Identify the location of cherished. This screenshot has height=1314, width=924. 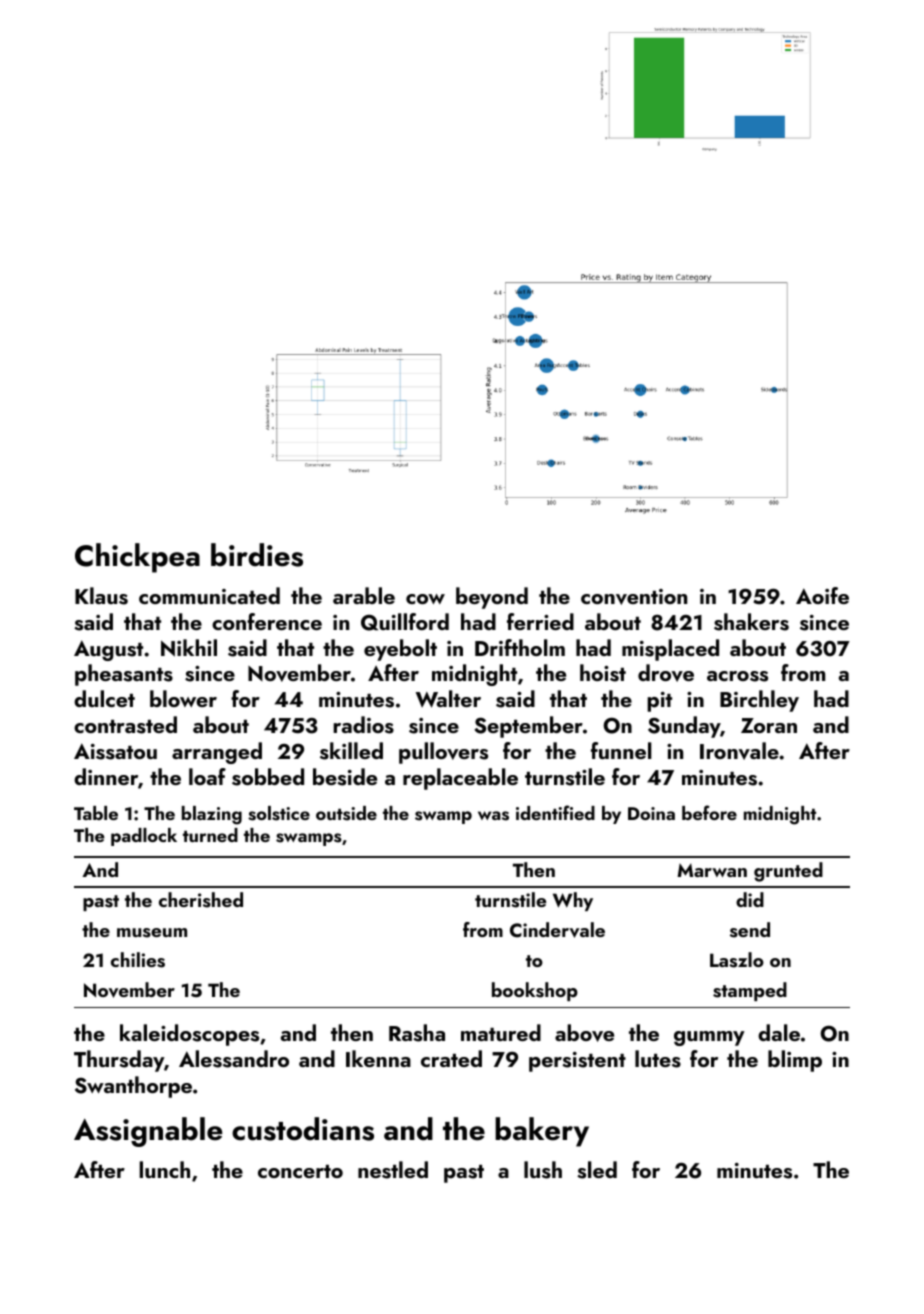
(201, 900).
